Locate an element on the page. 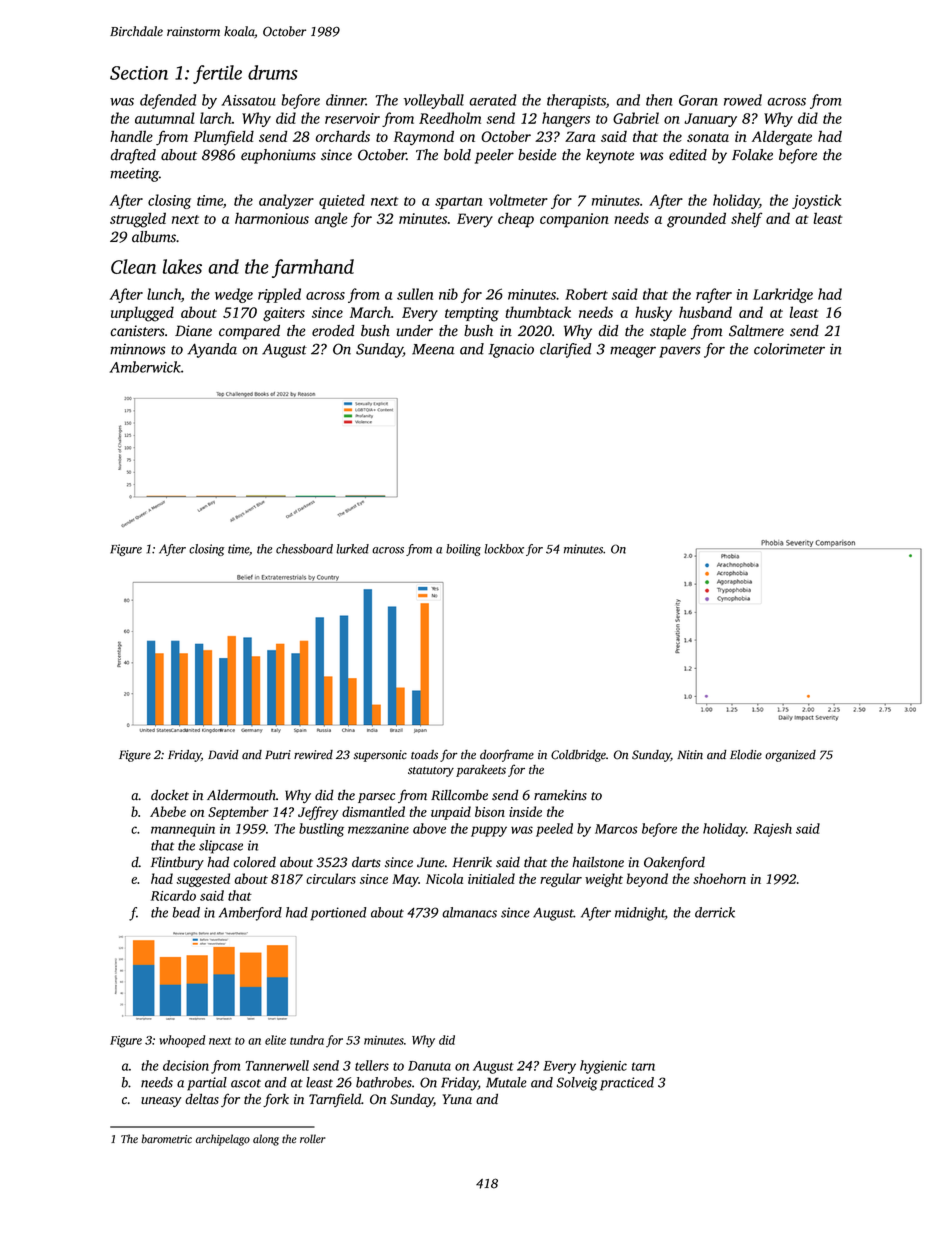 This document has height=1233, width=952. Nitin is located at coordinates (690, 755).
